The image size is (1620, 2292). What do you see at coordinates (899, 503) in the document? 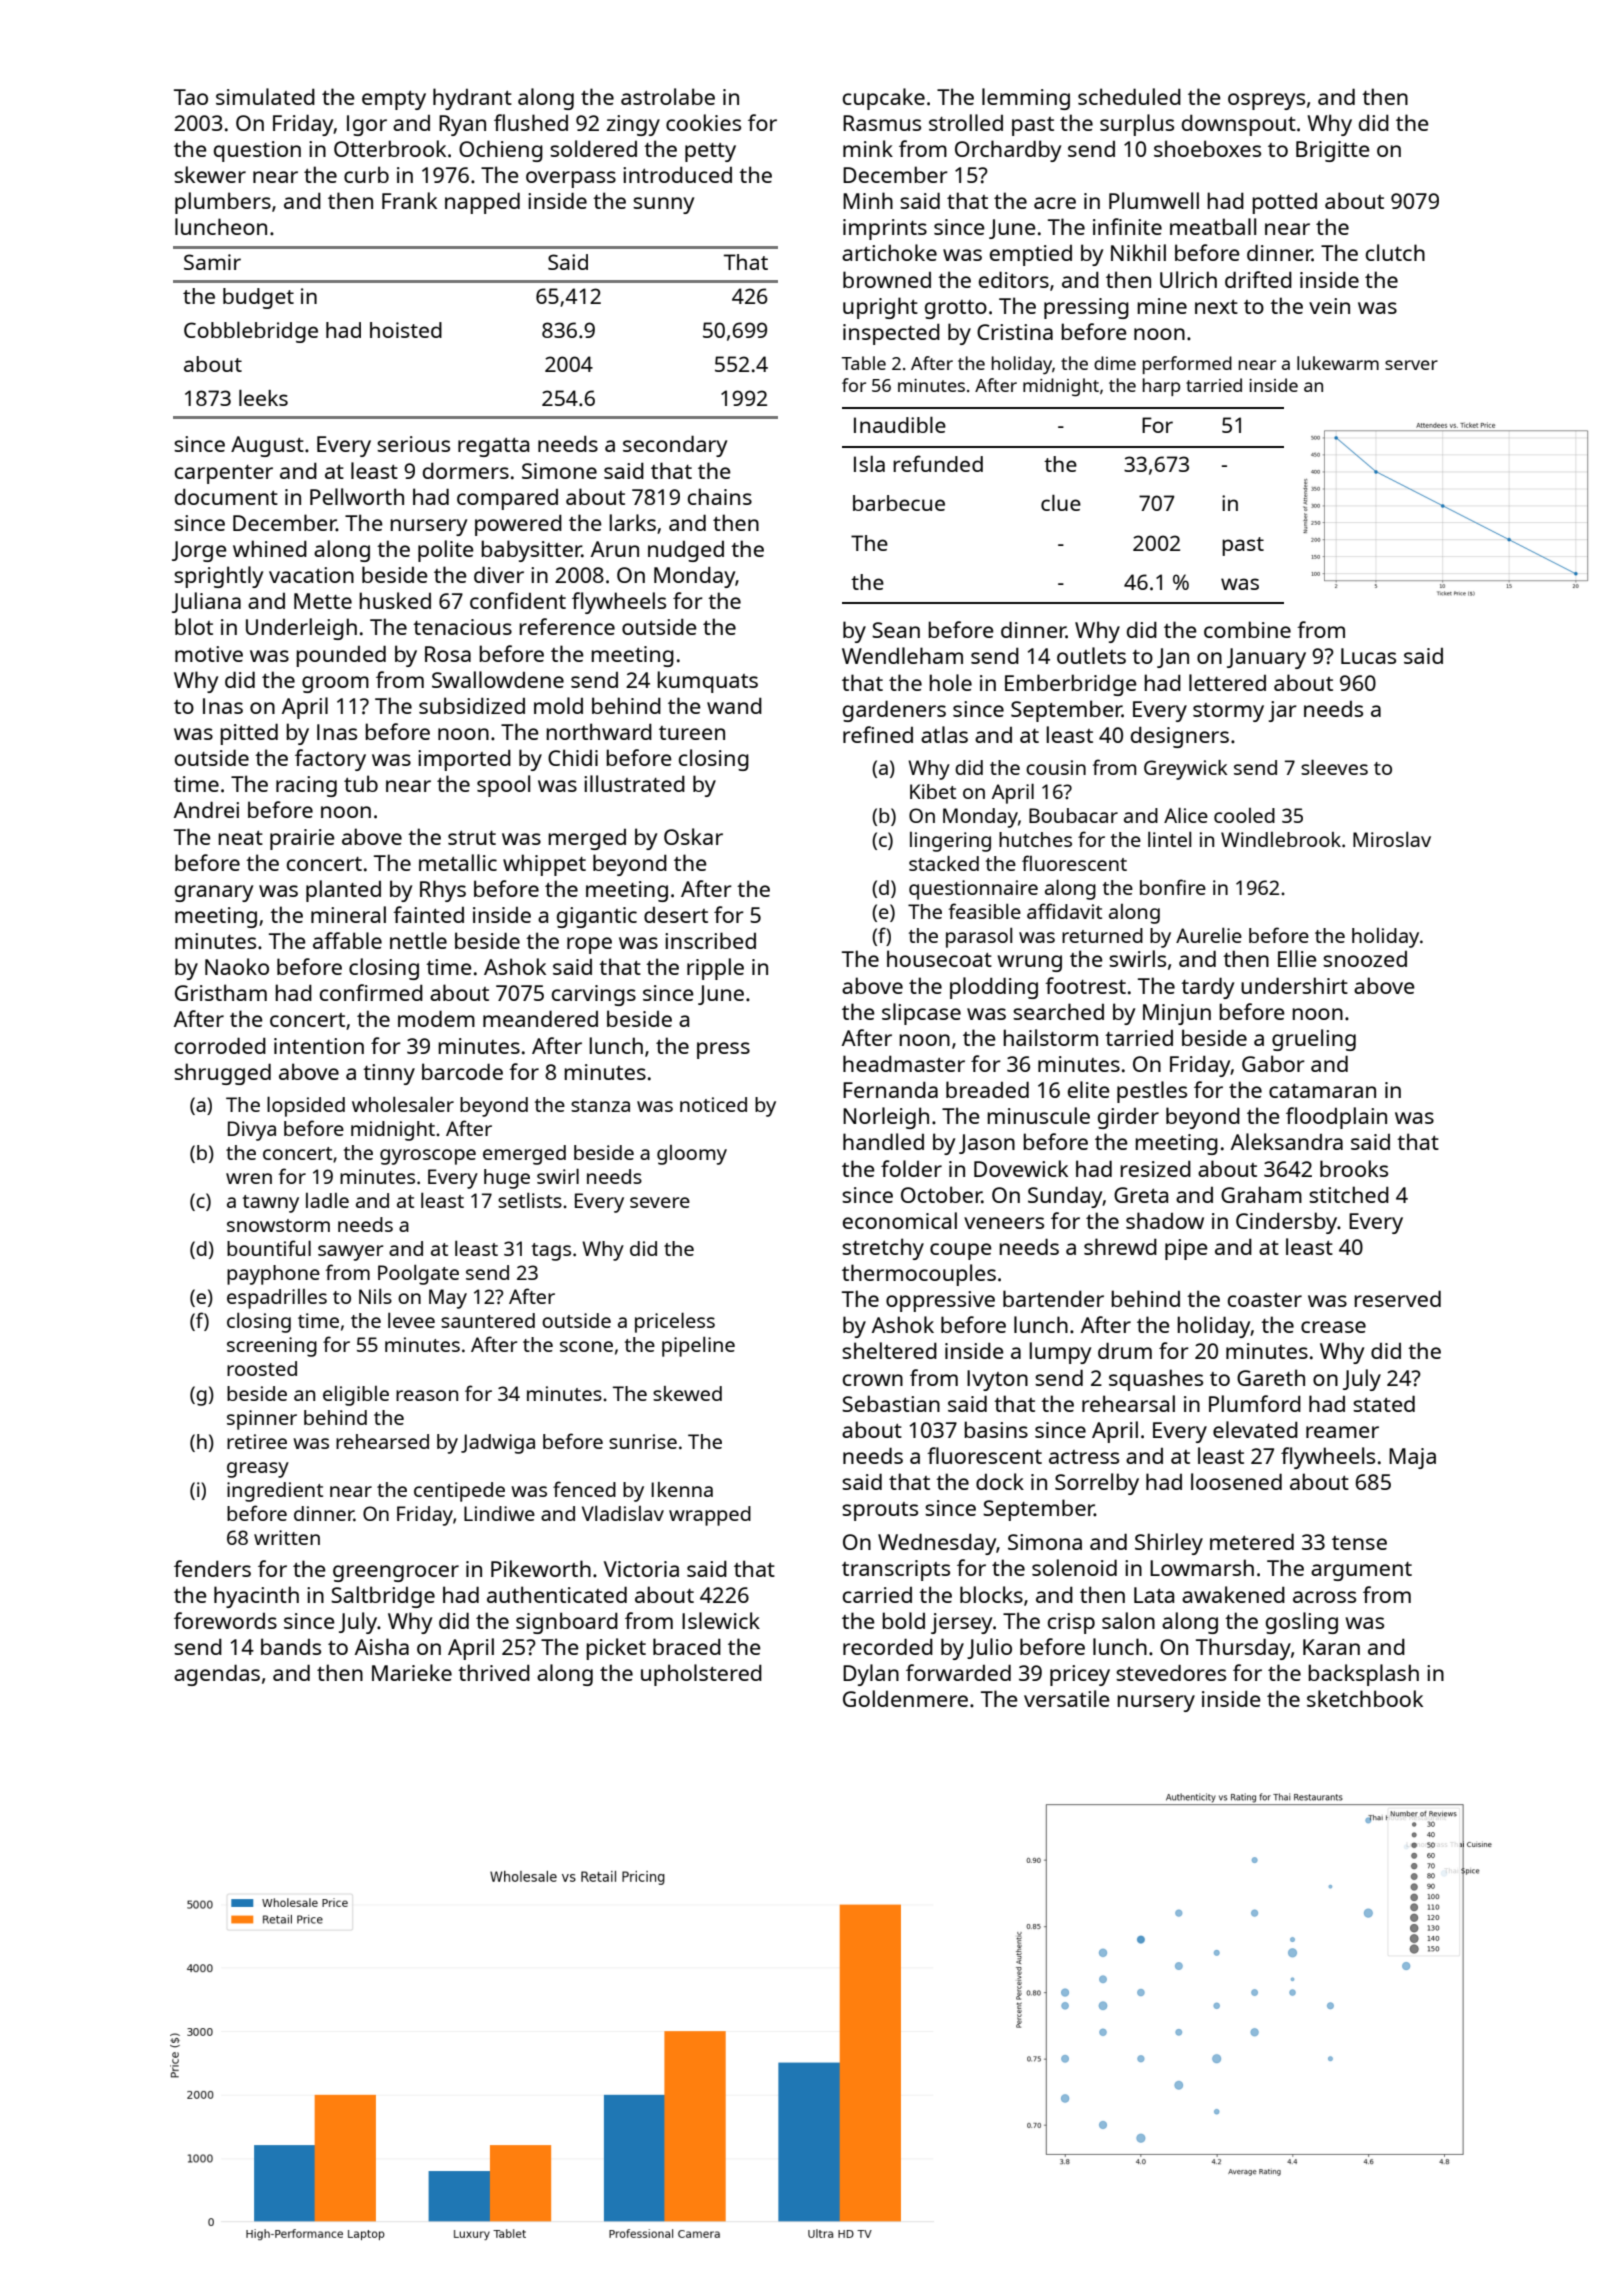
I see `barbecue` at bounding box center [899, 503].
